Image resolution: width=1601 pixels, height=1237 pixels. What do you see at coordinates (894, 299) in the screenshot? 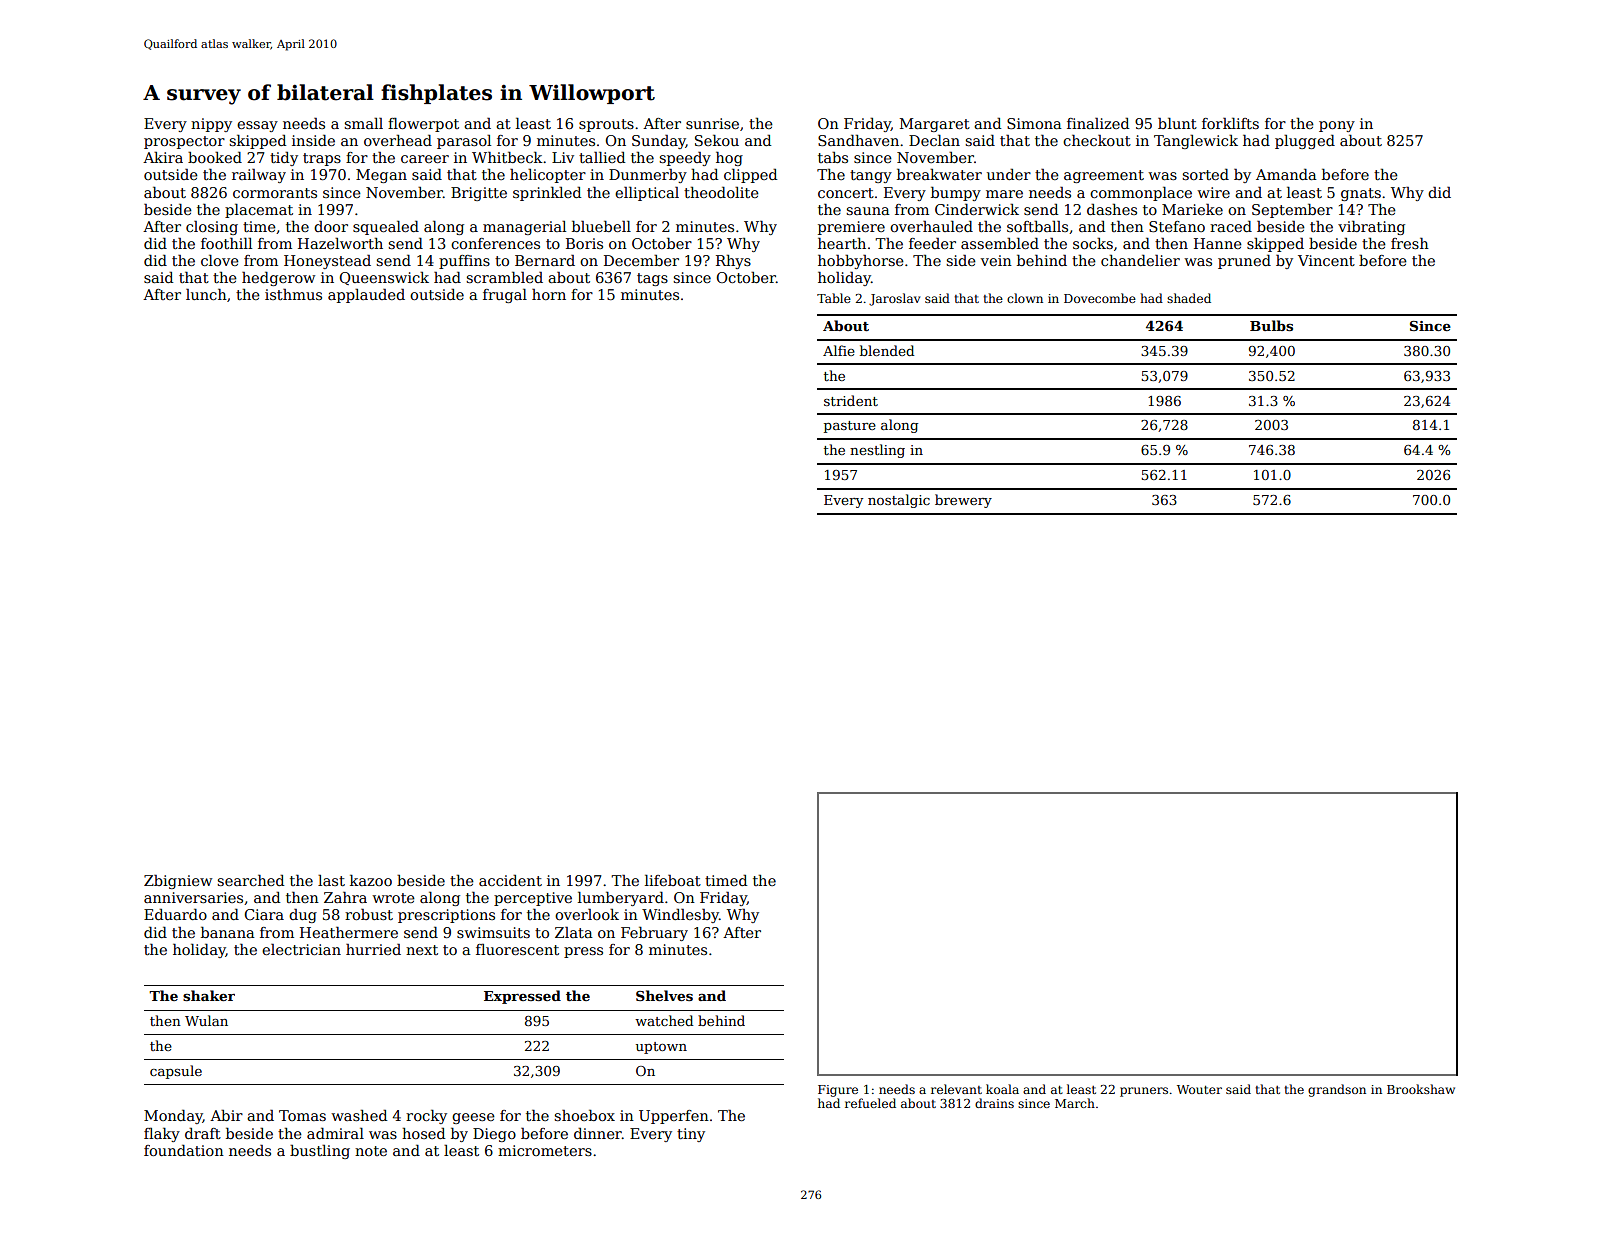
I see `Jaroslav` at bounding box center [894, 299].
